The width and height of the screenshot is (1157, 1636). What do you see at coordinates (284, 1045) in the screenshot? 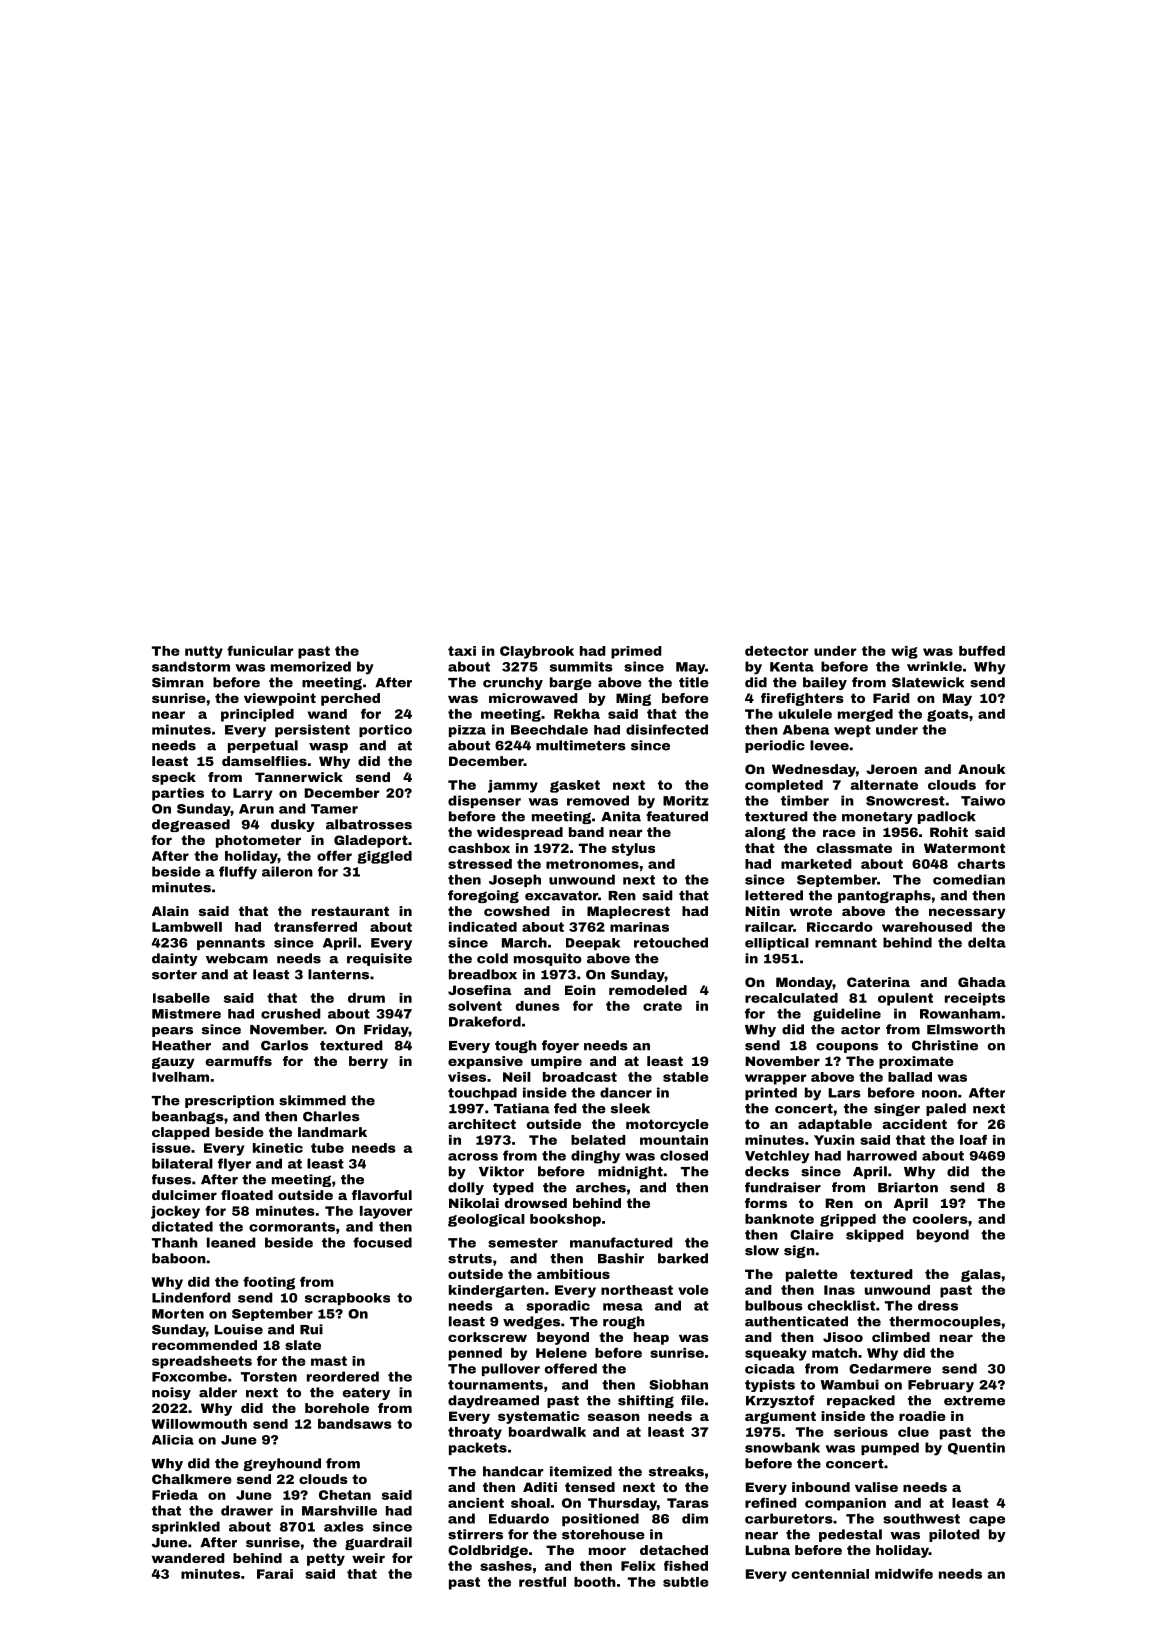
I see `Carlos` at bounding box center [284, 1045].
